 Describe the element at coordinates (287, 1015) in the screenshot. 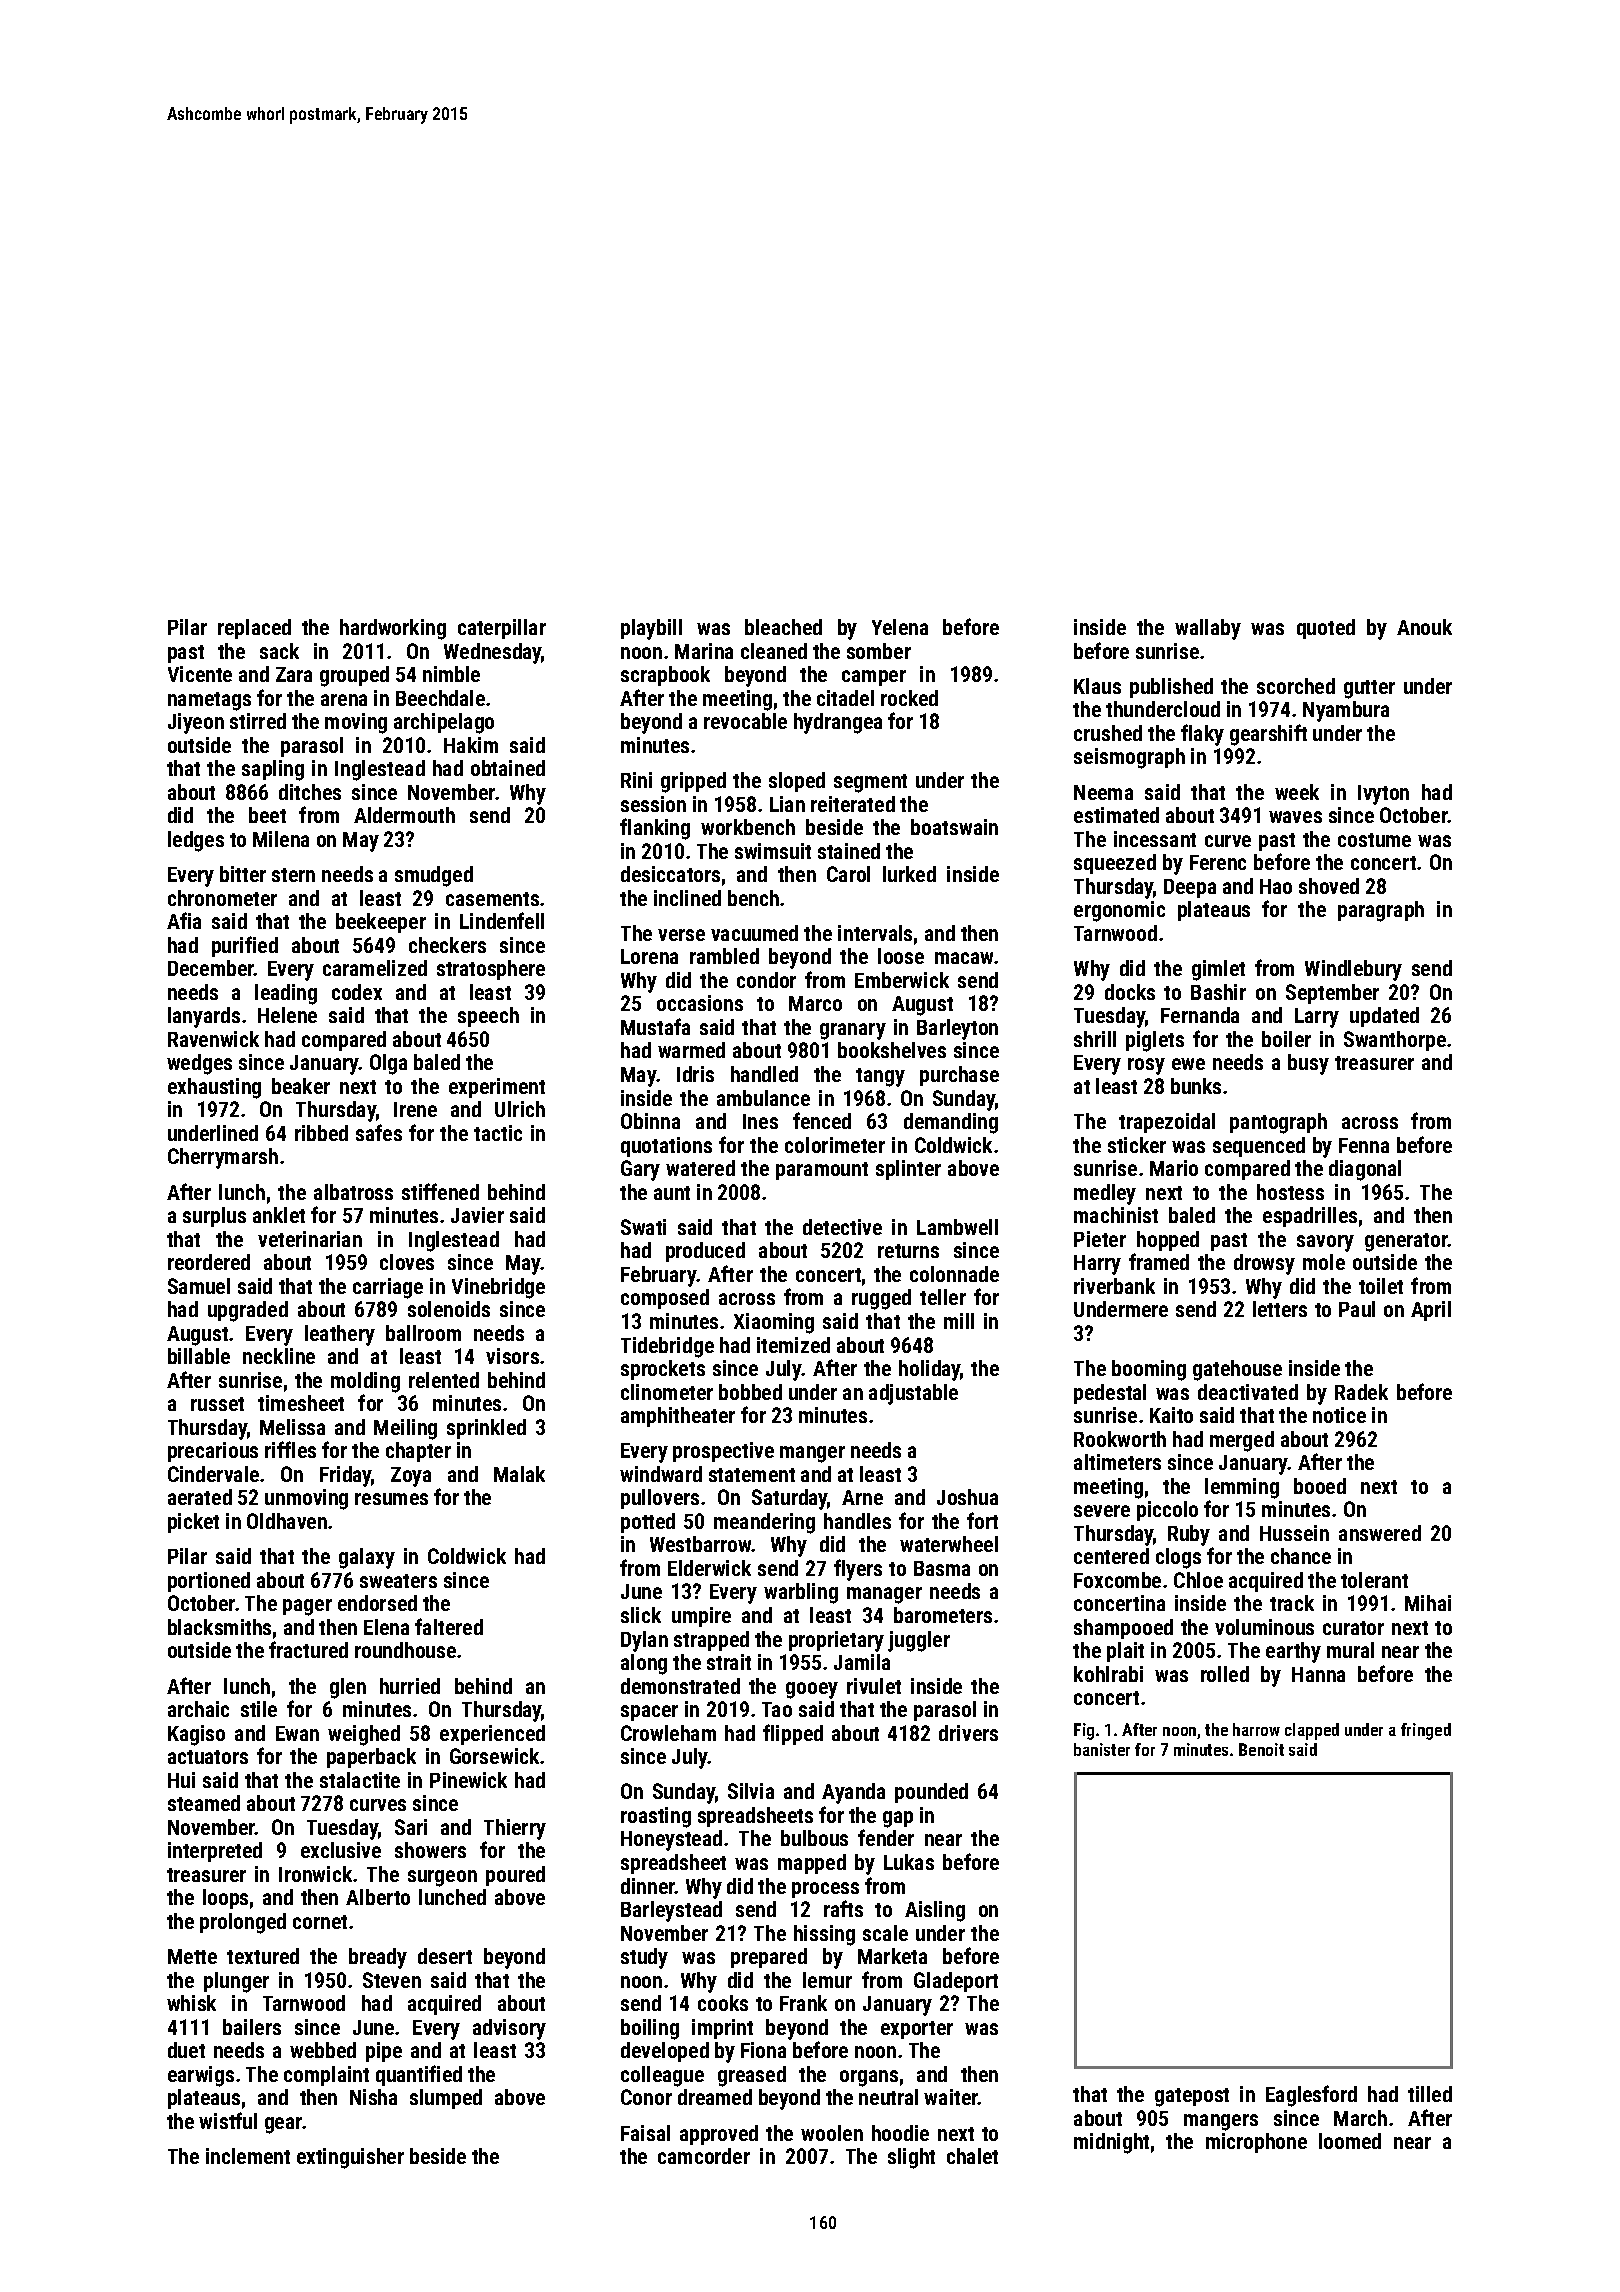

I see `Helene` at that location.
